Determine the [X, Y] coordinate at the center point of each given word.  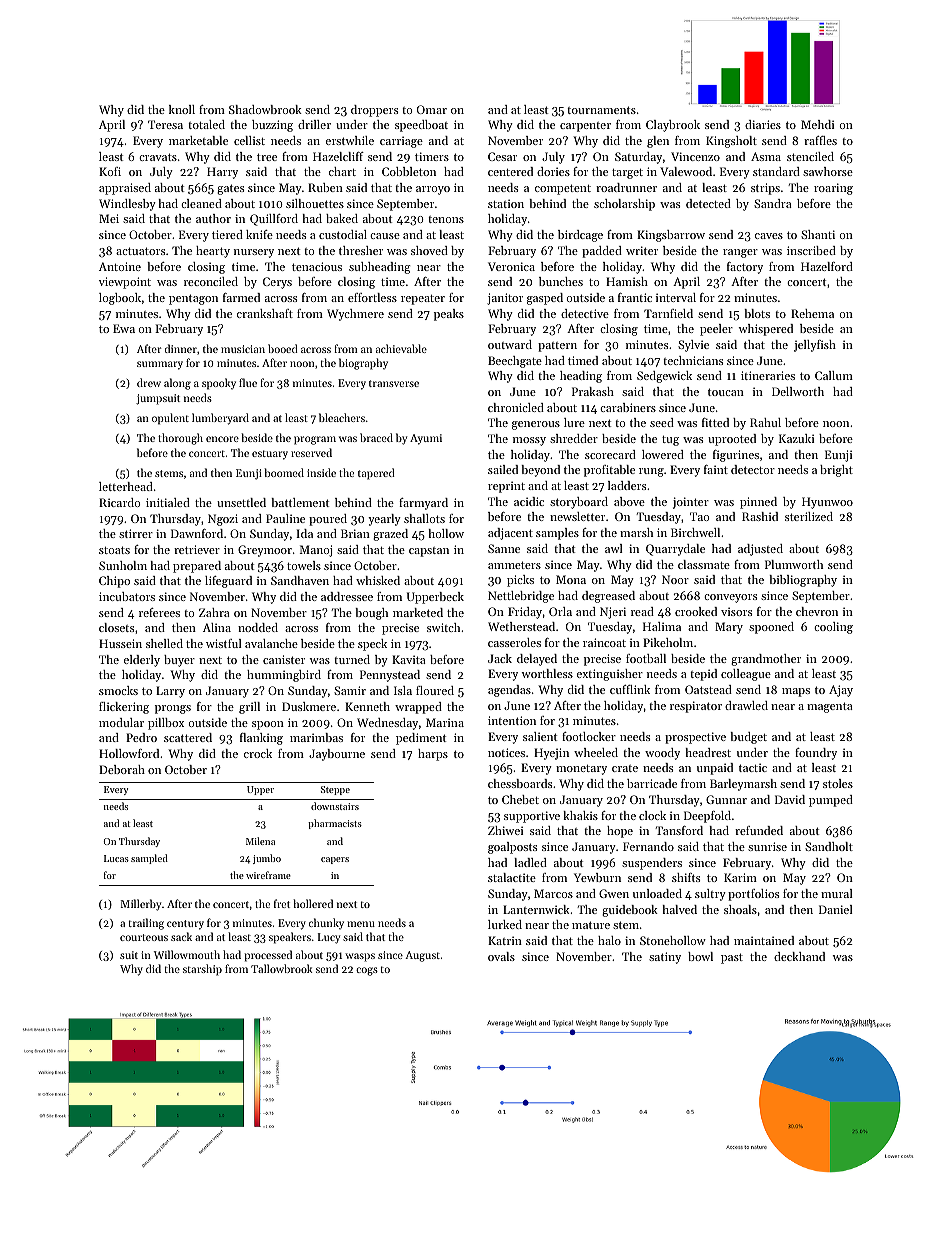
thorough [180, 439]
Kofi [110, 171]
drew [149, 382]
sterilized [809, 516]
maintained [764, 940]
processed [268, 956]
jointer [691, 503]
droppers [374, 111]
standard [776, 171]
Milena [260, 841]
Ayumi [426, 439]
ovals [501, 956]
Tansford [679, 830]
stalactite [512, 877]
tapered [376, 474]
